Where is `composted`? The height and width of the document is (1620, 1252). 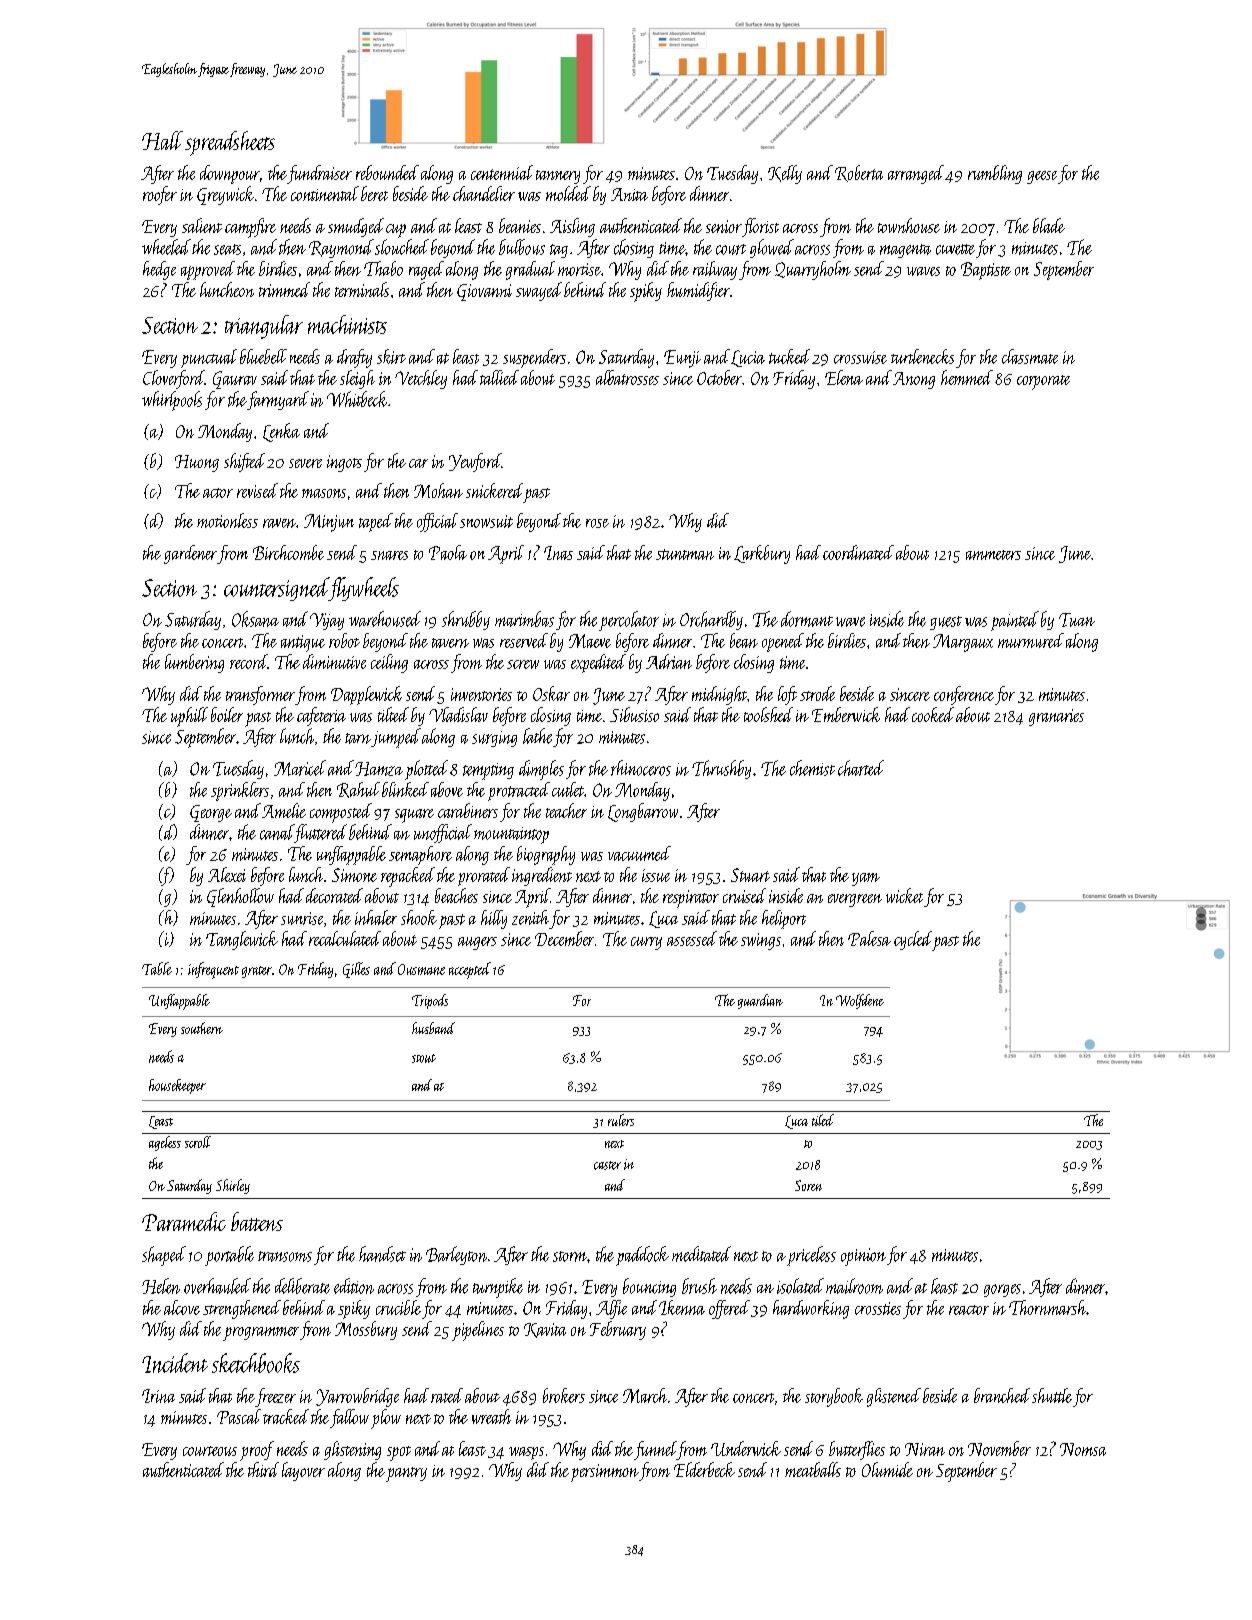
composted is located at coordinates (341, 813).
